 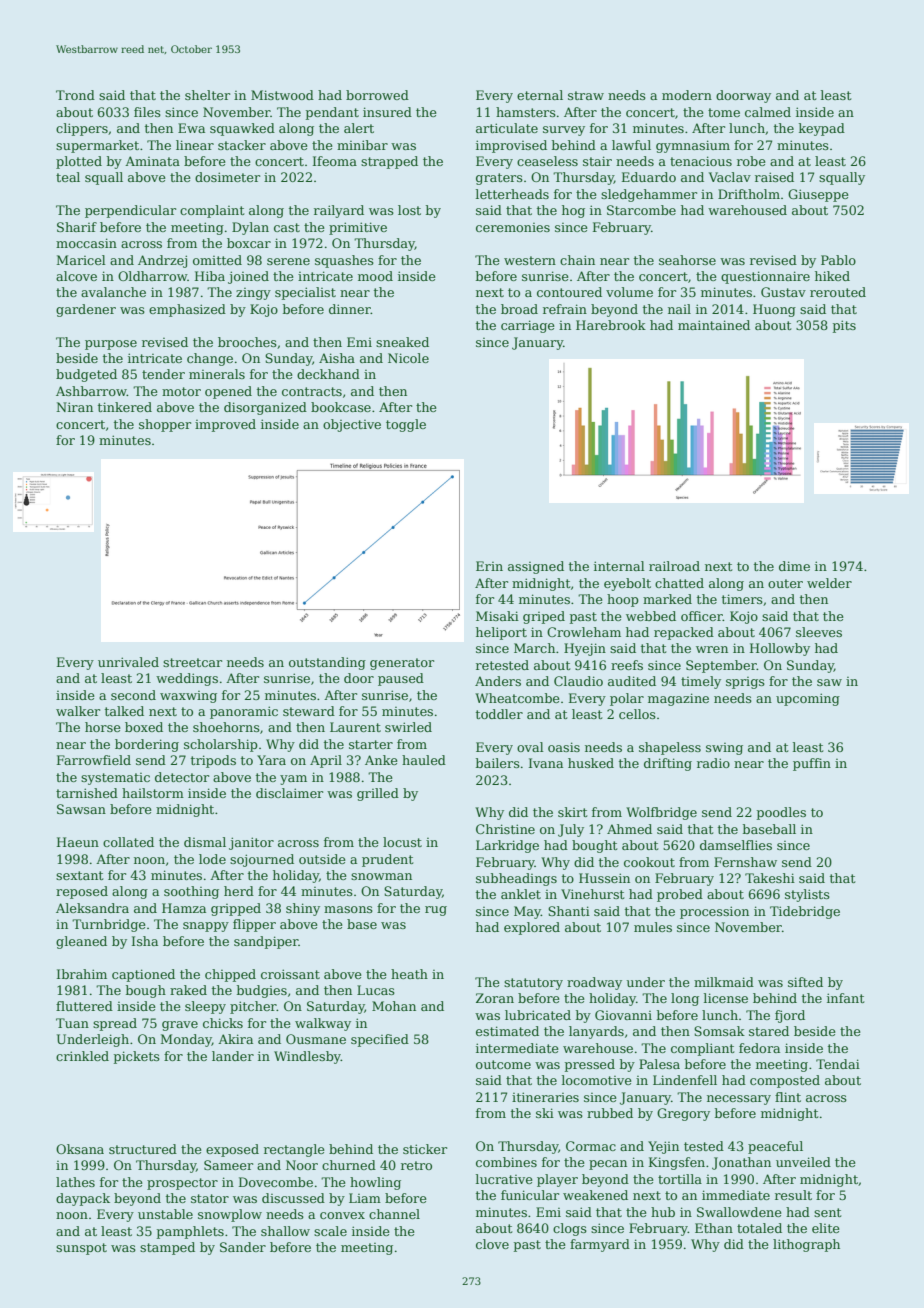 What do you see at coordinates (225, 425) in the screenshot?
I see `improved` at bounding box center [225, 425].
